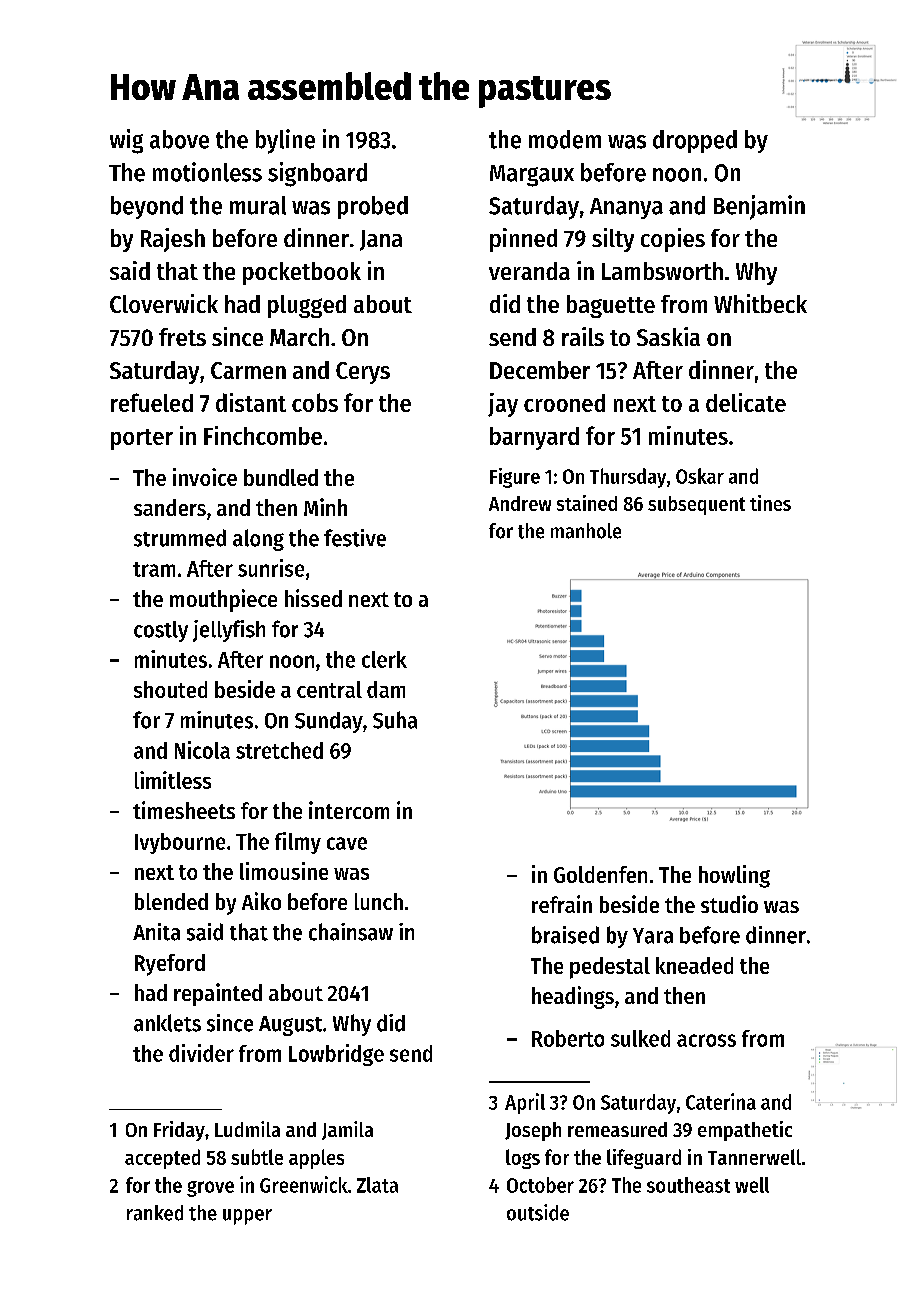  I want to click on signboard, so click(317, 174).
